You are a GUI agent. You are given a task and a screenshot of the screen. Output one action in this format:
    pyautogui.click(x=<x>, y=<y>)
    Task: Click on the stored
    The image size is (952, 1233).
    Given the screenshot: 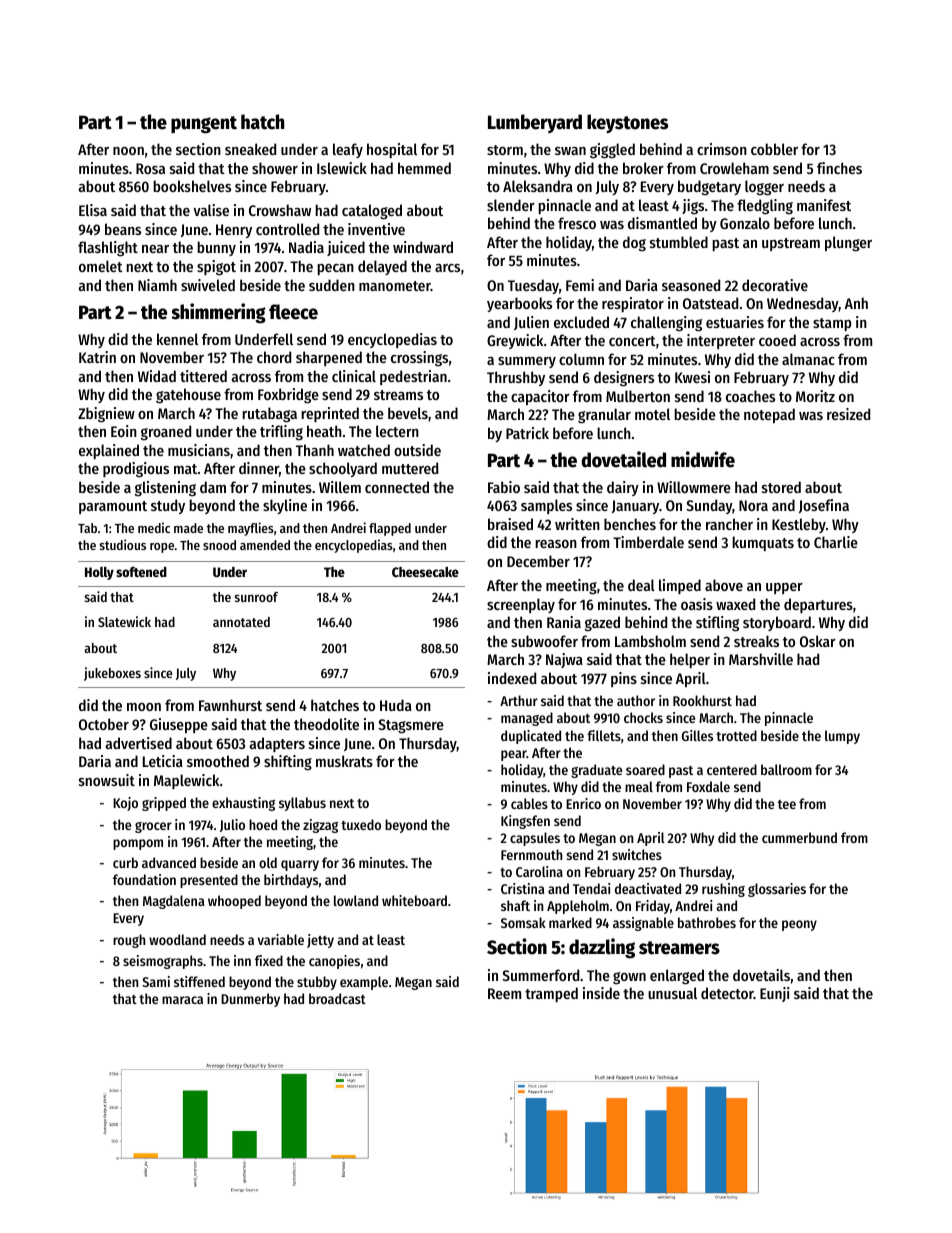 What is the action you would take?
    pyautogui.click(x=781, y=487)
